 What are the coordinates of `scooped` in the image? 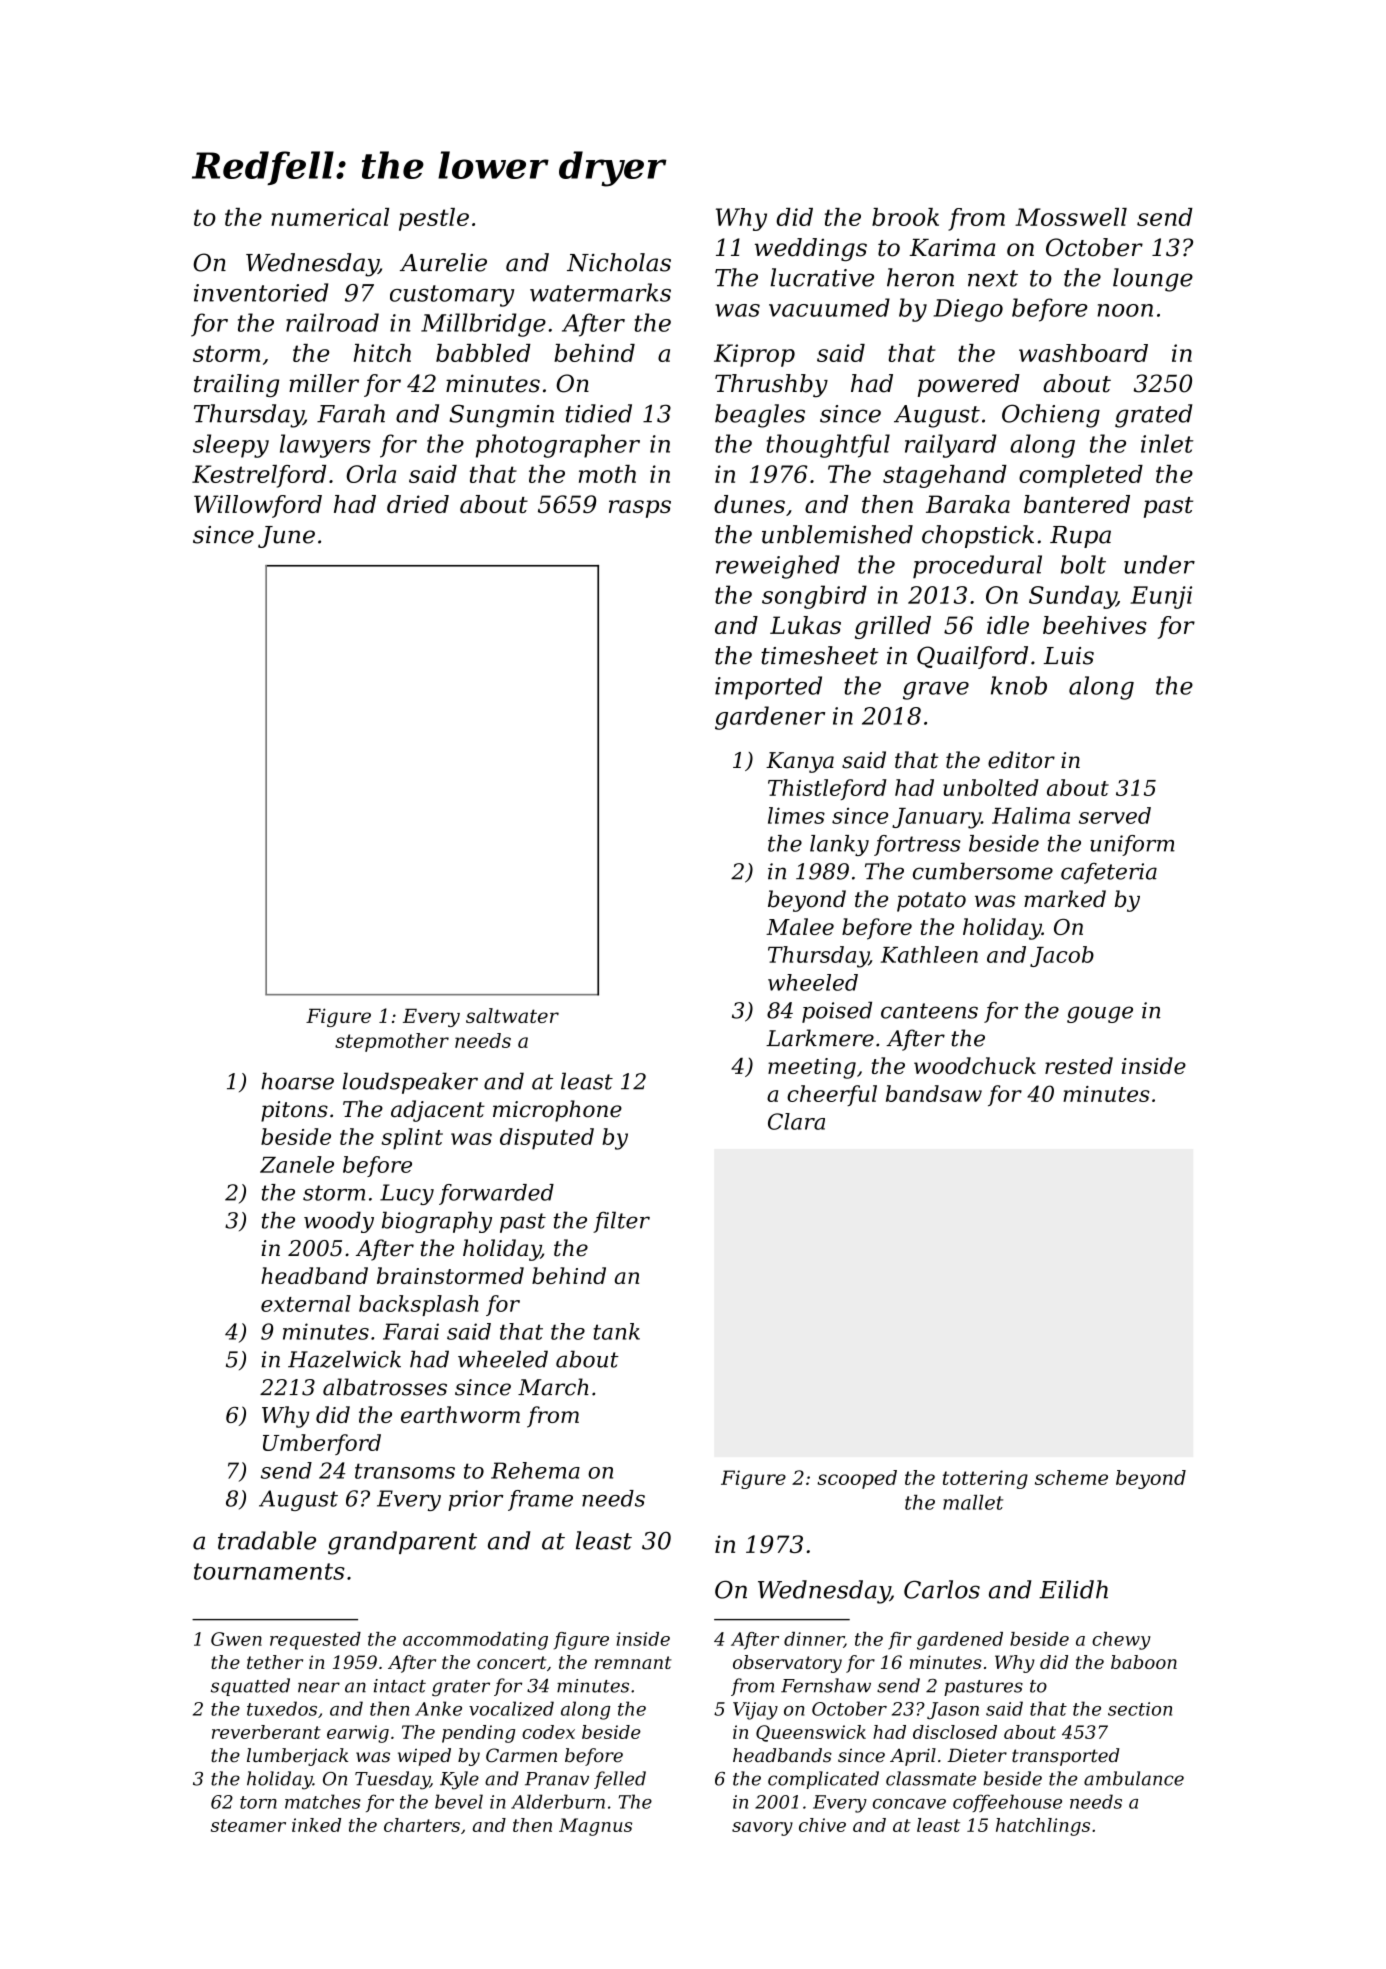 It's located at (857, 1479).
